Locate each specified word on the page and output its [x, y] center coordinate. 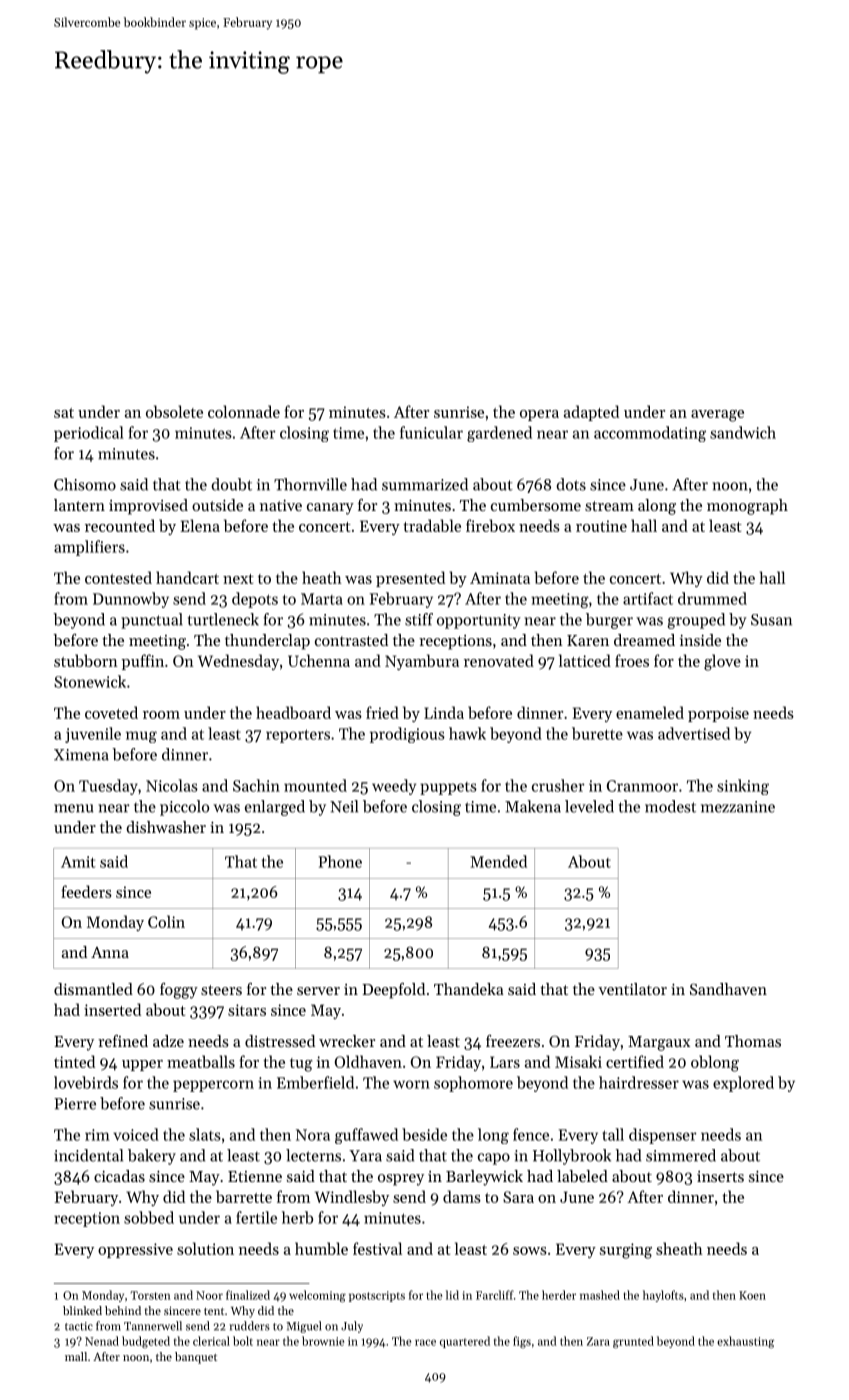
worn [411, 1084]
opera [539, 415]
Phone [340, 861]
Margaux [659, 1043]
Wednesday [238, 662]
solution [205, 1248]
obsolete [174, 411]
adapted [591, 413]
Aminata [500, 578]
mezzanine [738, 807]
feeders [86, 891]
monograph [747, 507]
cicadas [119, 1176]
